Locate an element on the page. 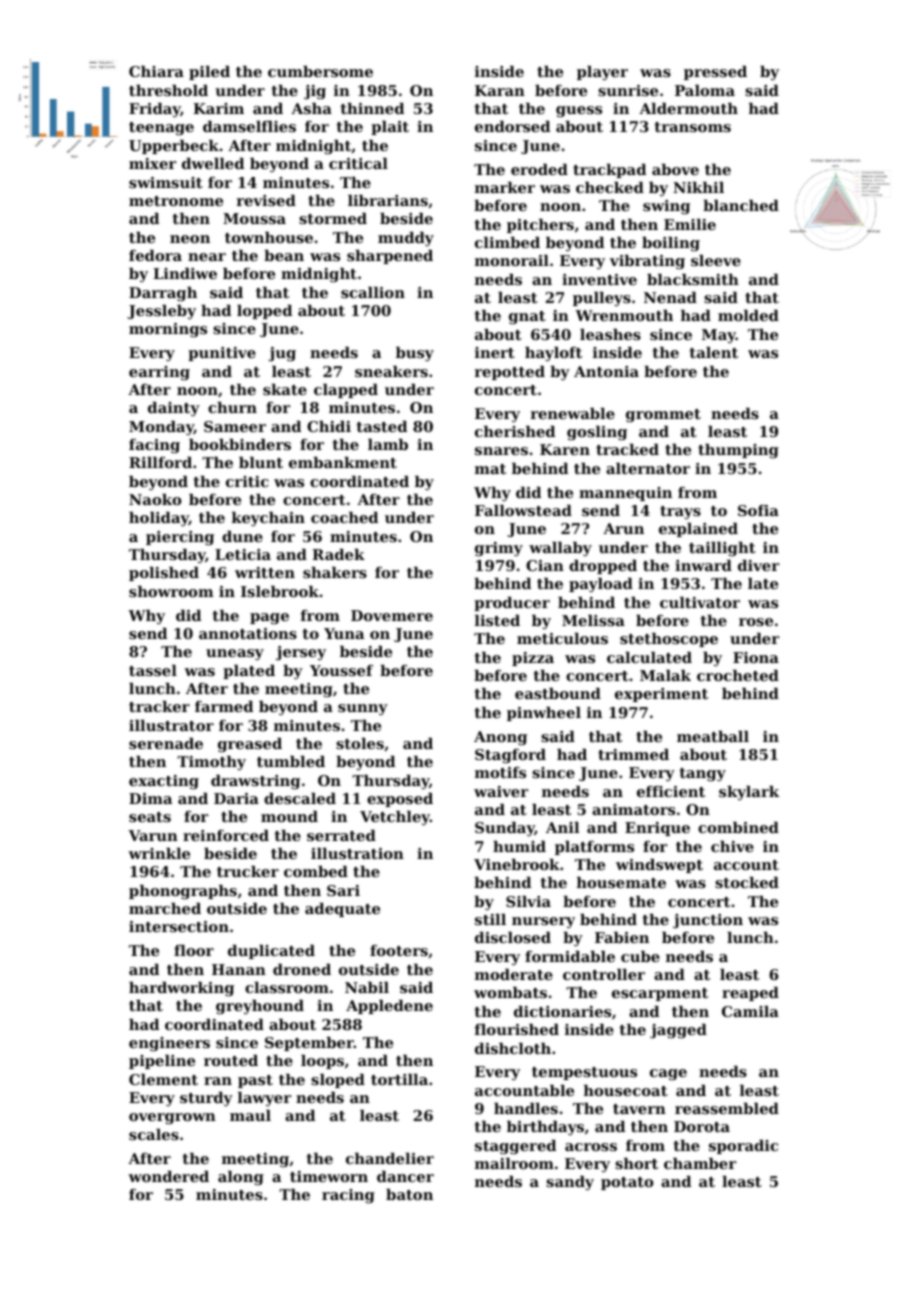 Image resolution: width=908 pixels, height=1316 pixels. efficient is located at coordinates (671, 791).
